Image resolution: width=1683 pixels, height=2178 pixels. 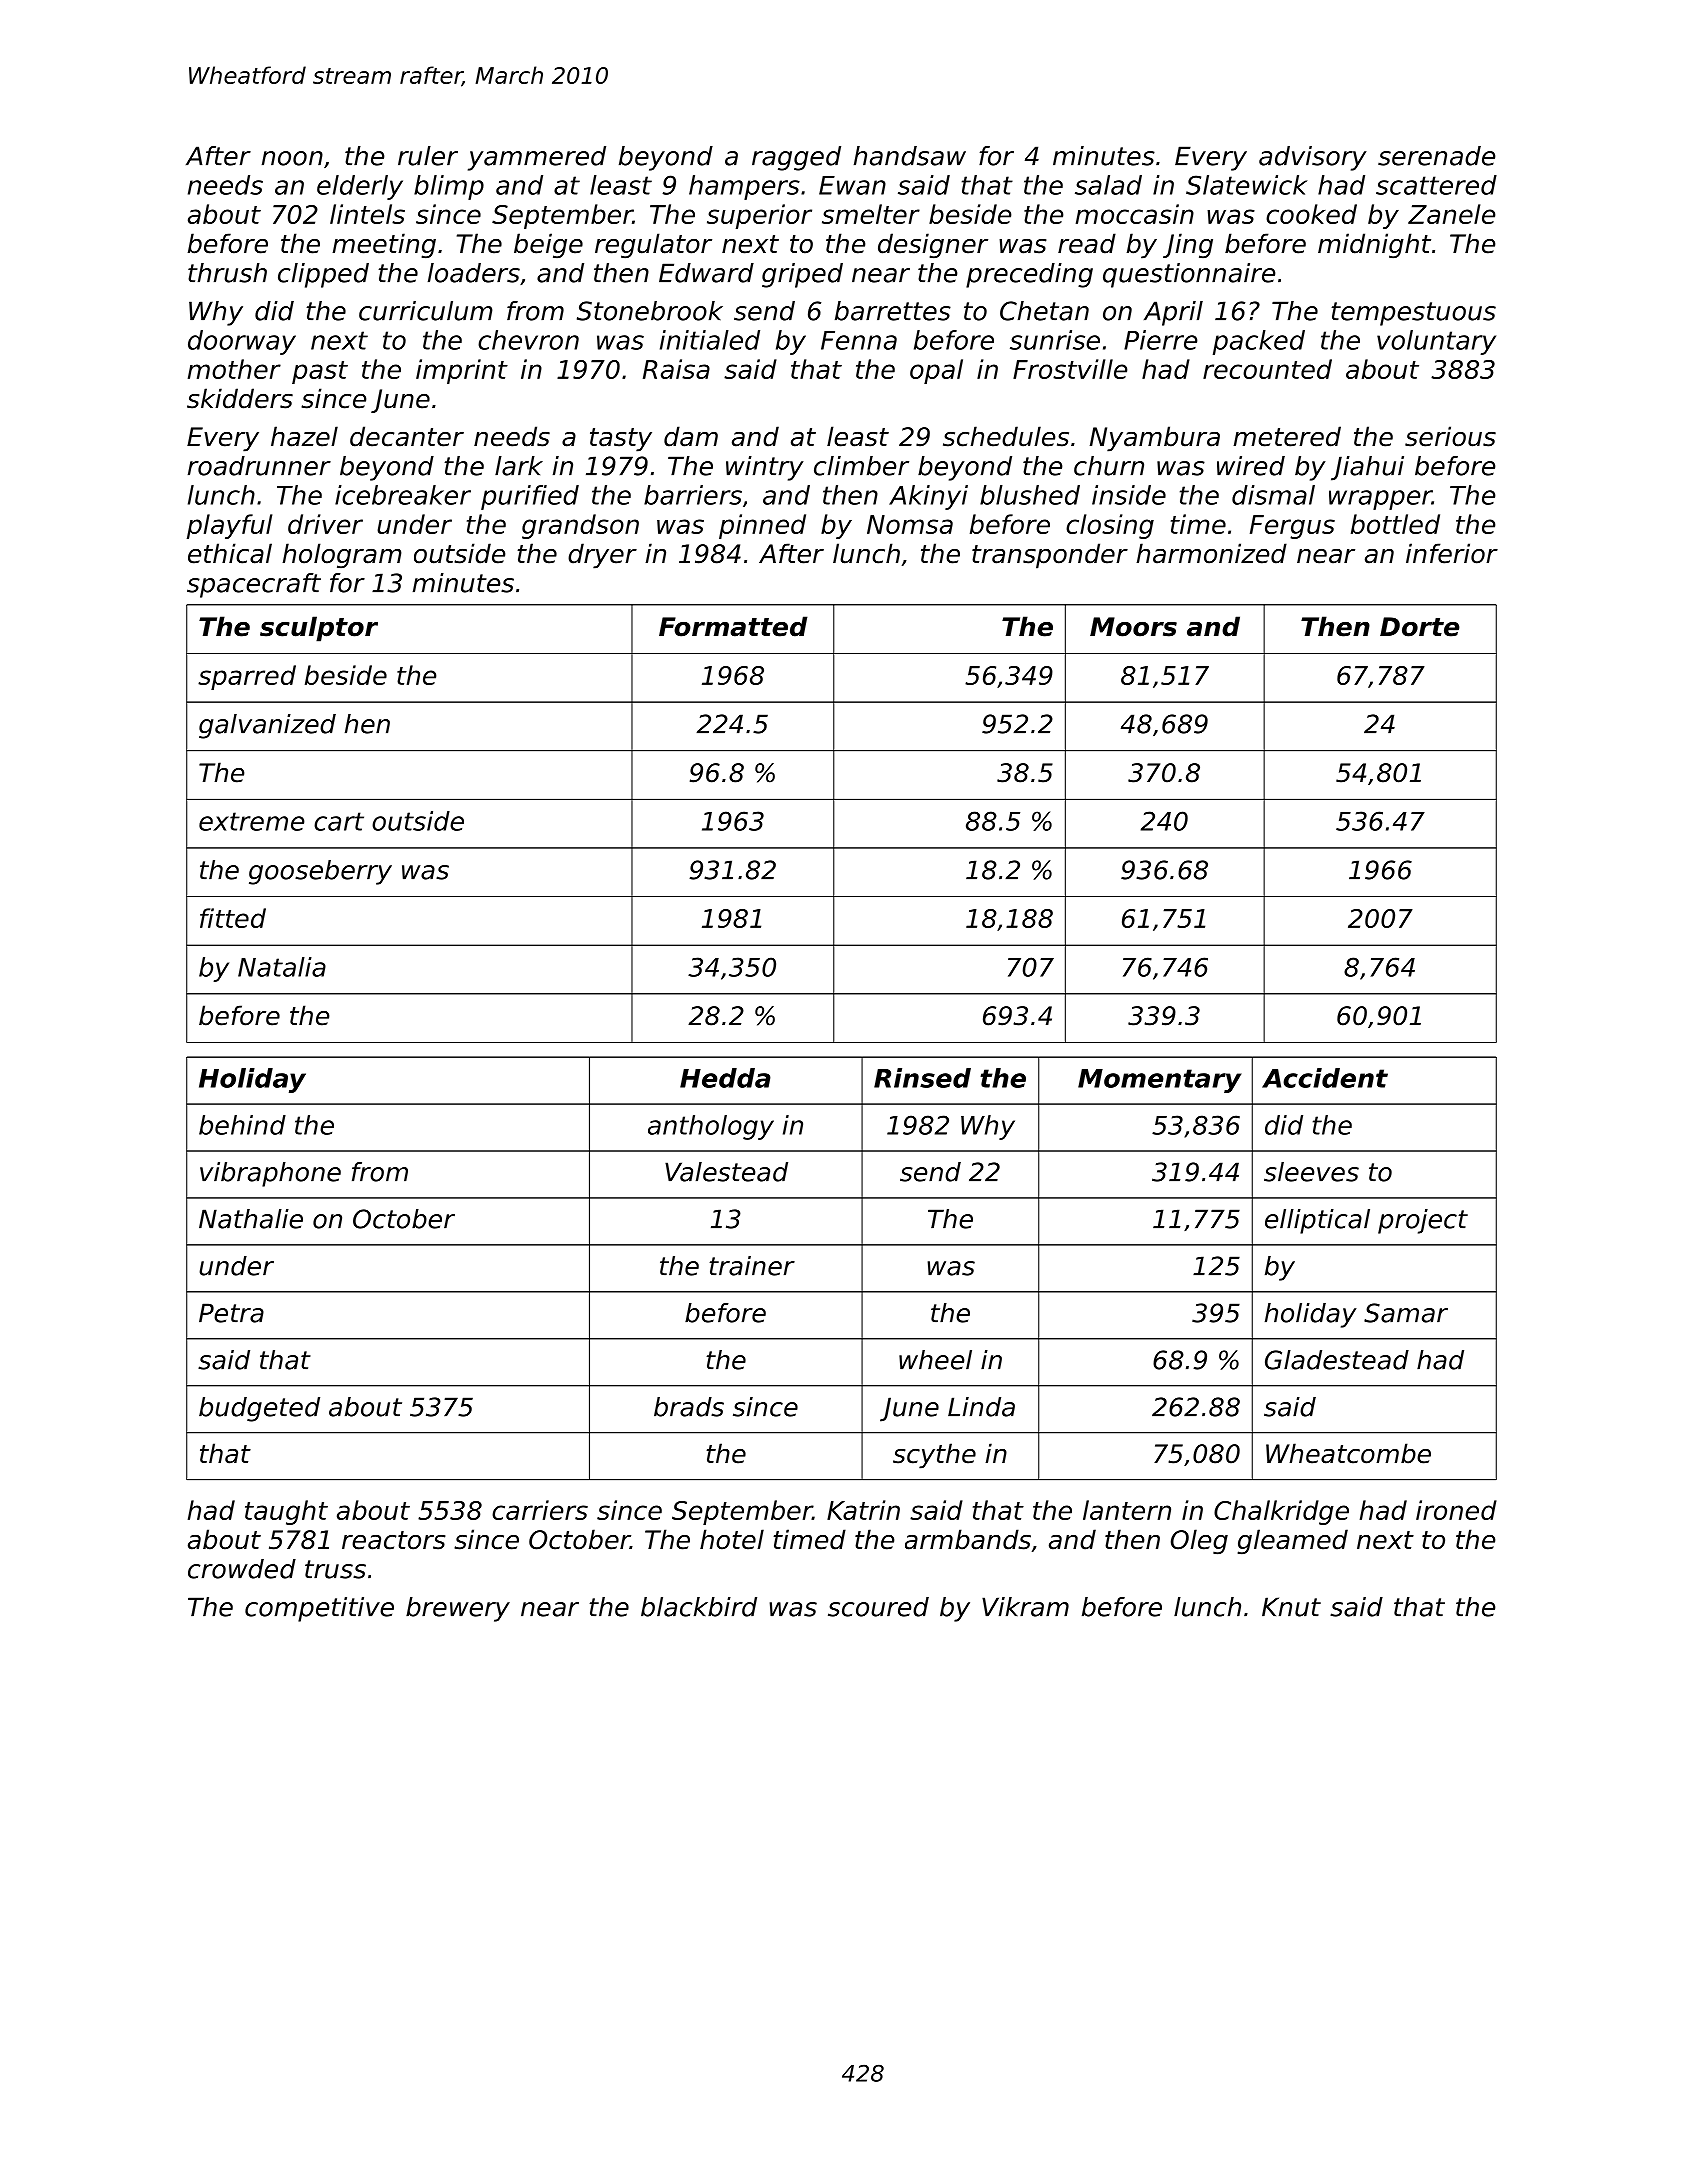 What do you see at coordinates (242, 1125) in the page?
I see `behind` at bounding box center [242, 1125].
